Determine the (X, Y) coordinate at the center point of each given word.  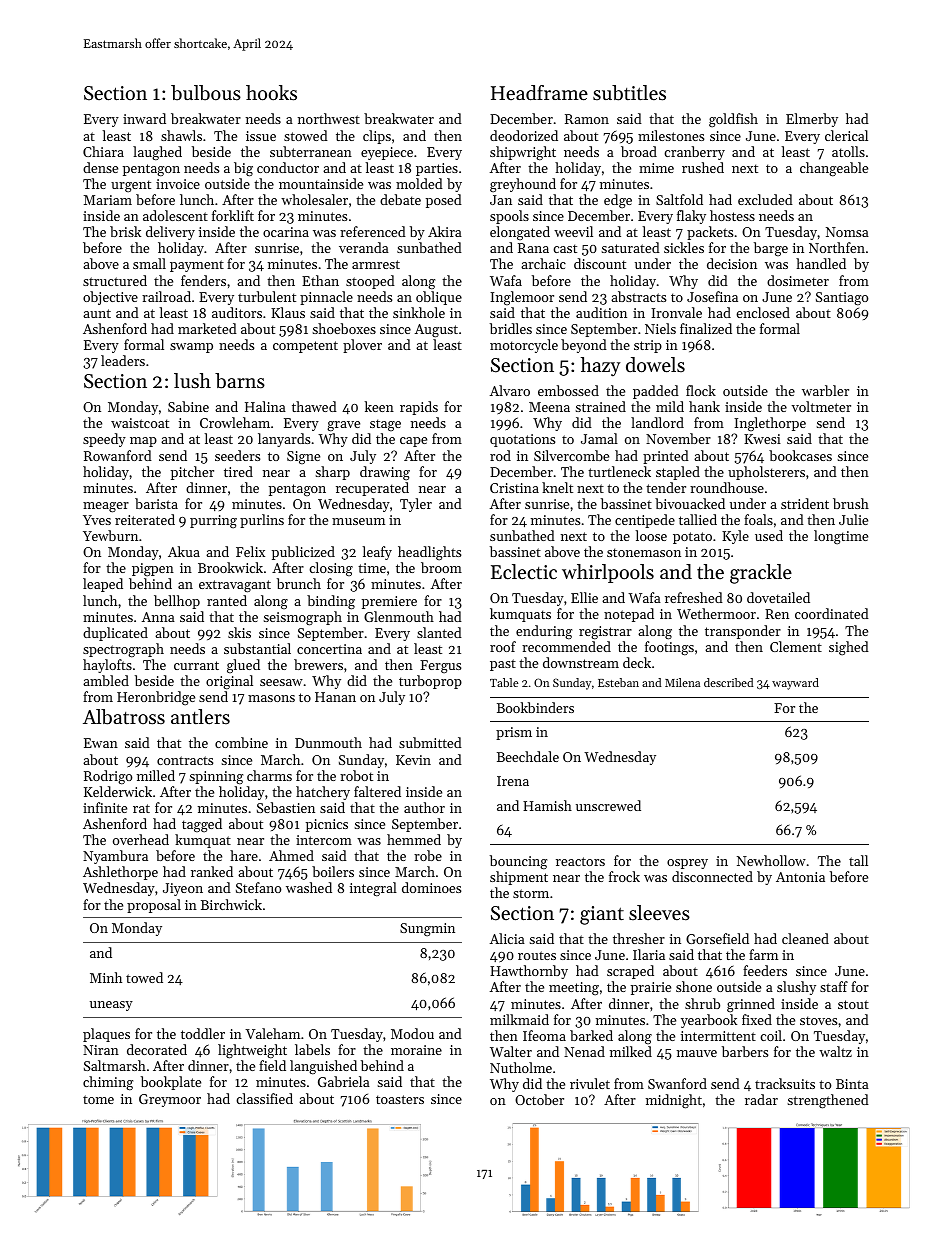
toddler (203, 1033)
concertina (329, 649)
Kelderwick (118, 791)
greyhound (523, 185)
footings (669, 648)
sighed (849, 648)
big (243, 169)
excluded (765, 199)
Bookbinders (535, 707)
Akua (184, 551)
